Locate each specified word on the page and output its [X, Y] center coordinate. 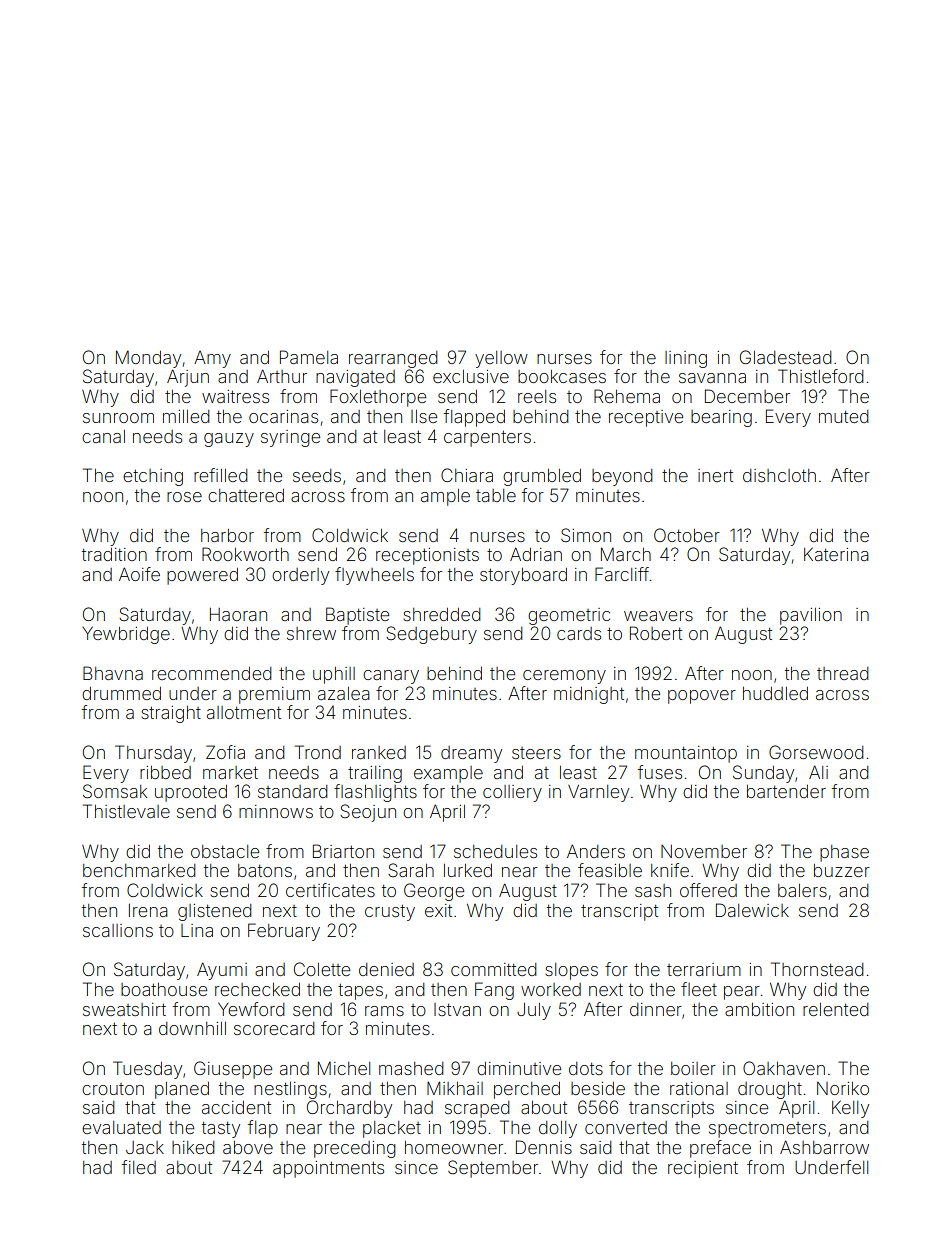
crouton [113, 1089]
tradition [114, 554]
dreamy [471, 754]
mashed [411, 1068]
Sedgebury [431, 635]
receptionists [427, 556]
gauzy [229, 440]
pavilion [811, 616]
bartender [786, 791]
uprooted [191, 793]
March [626, 554]
